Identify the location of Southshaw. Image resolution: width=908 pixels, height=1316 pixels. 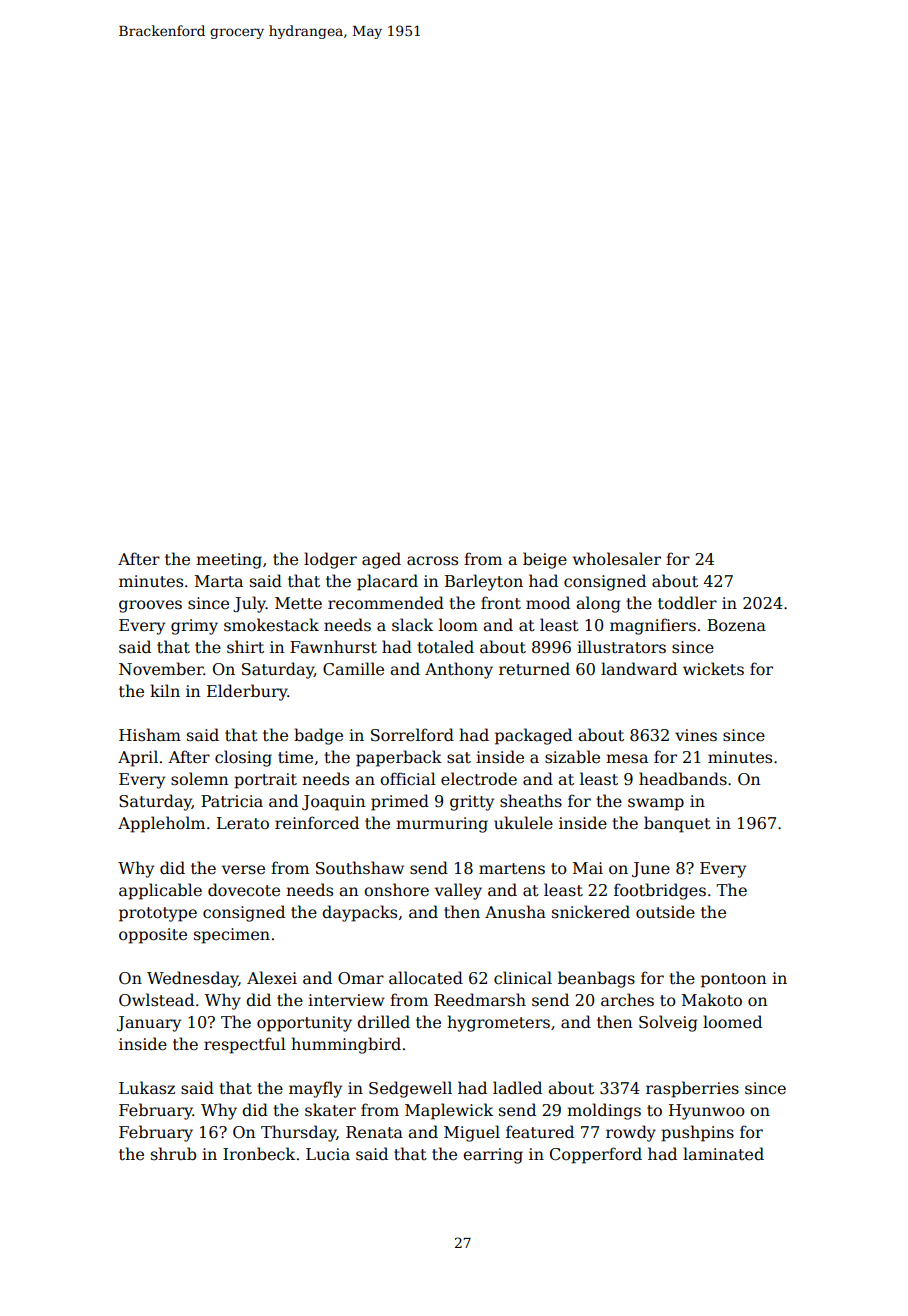
(360, 868).
